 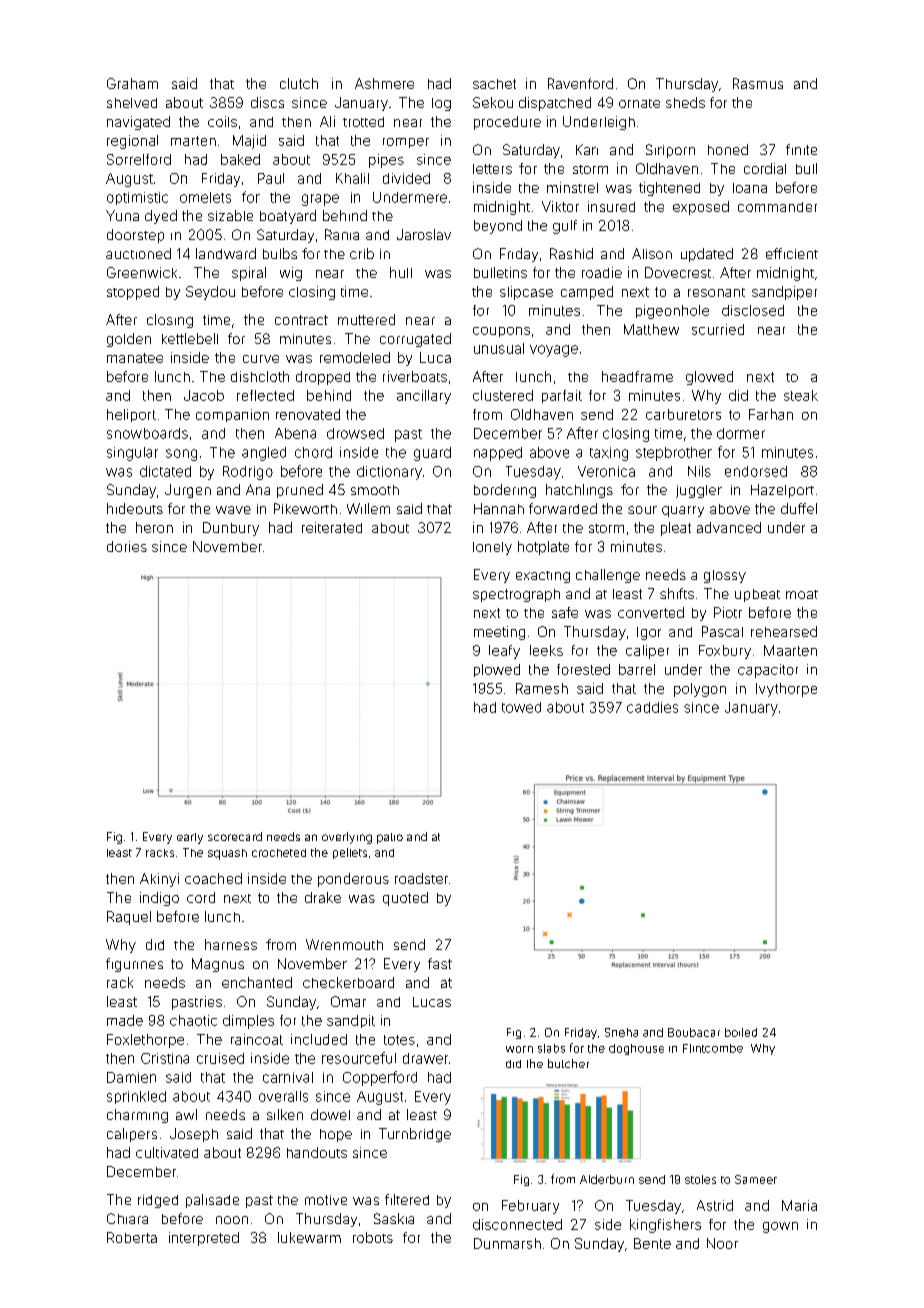 I want to click on Dunmarsh, so click(x=507, y=1243).
